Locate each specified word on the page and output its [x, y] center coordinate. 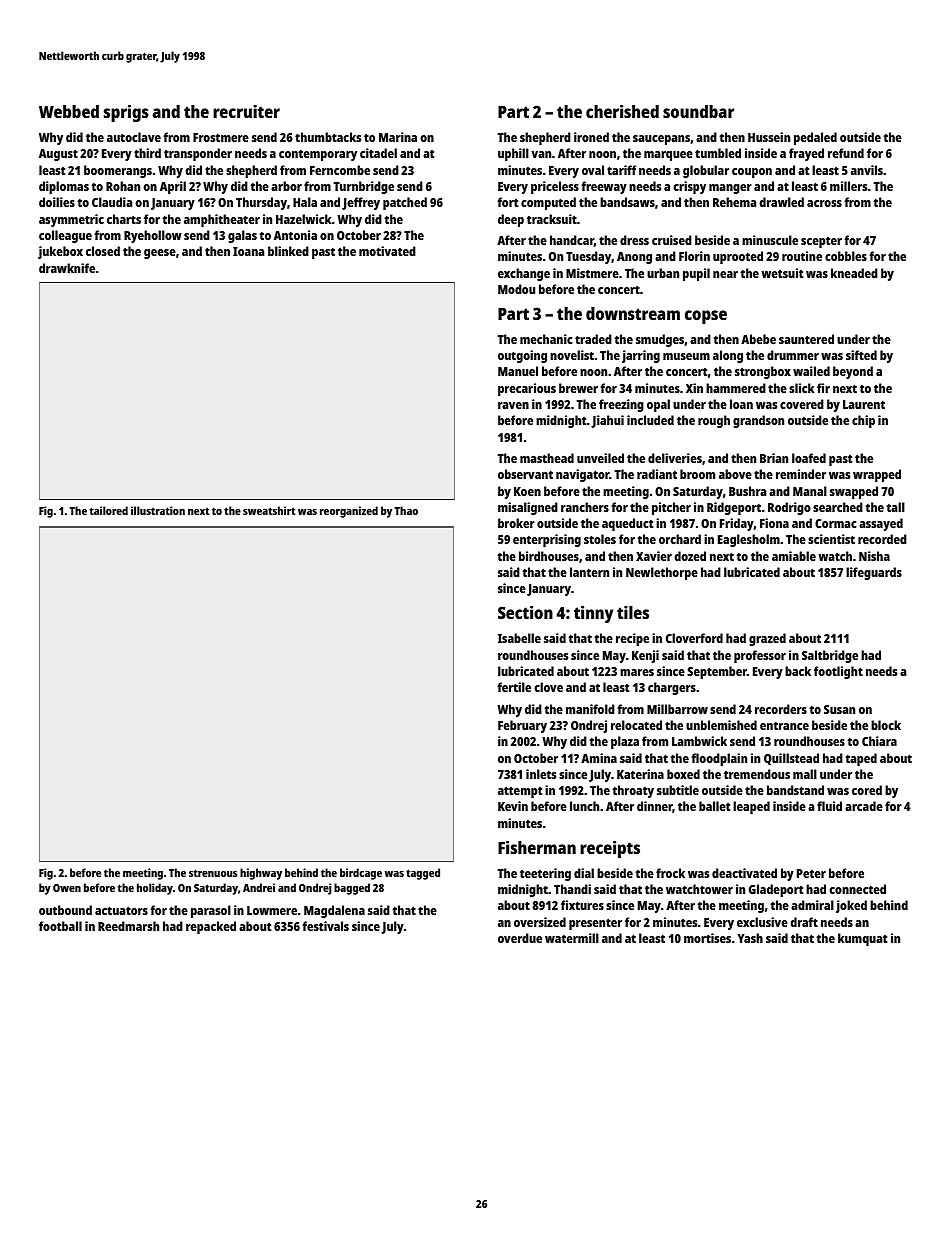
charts [124, 219]
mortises [707, 938]
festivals [325, 926]
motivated [387, 251]
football [60, 926]
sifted [861, 355]
